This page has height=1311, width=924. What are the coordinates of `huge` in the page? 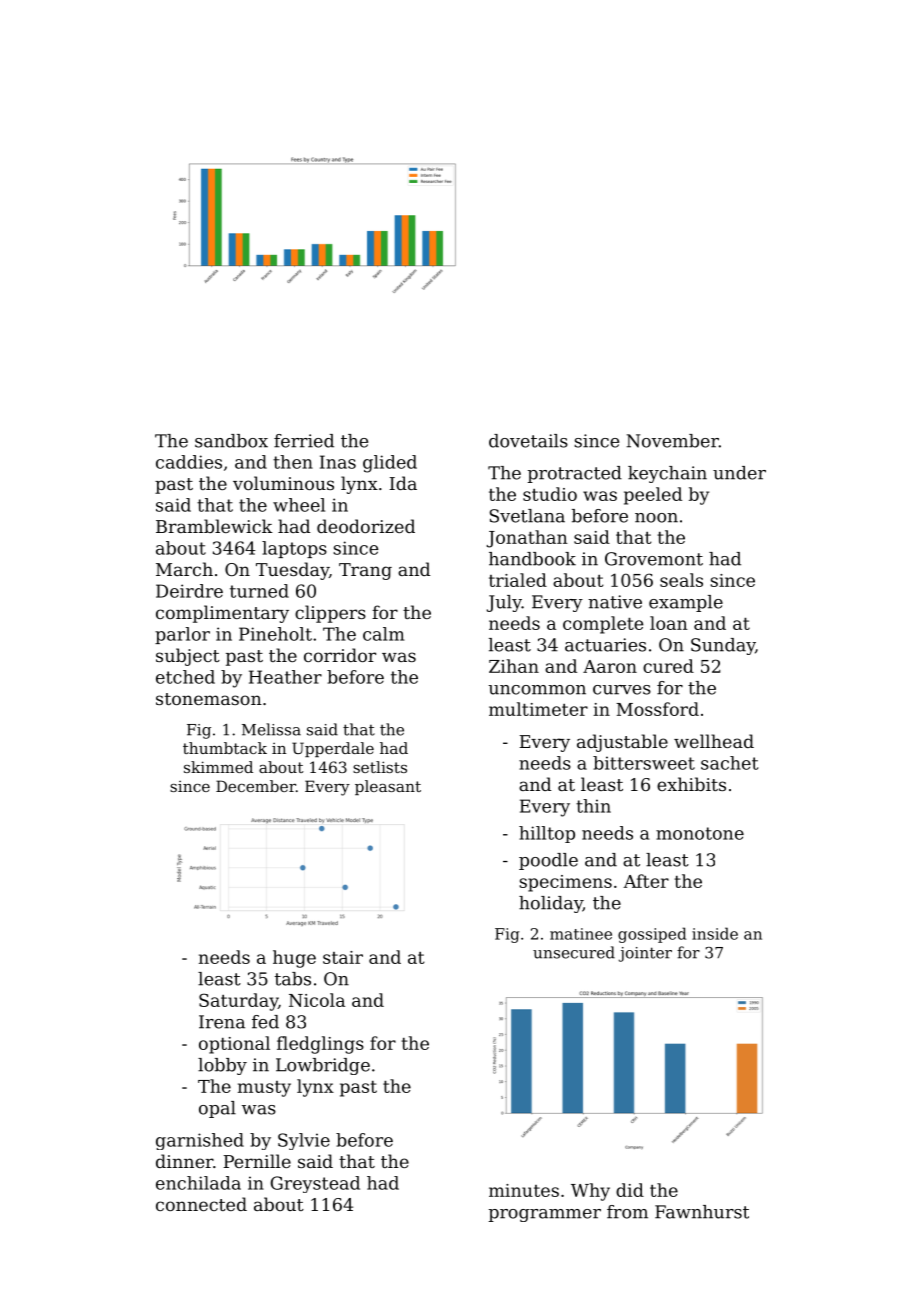 It's located at (294, 959).
